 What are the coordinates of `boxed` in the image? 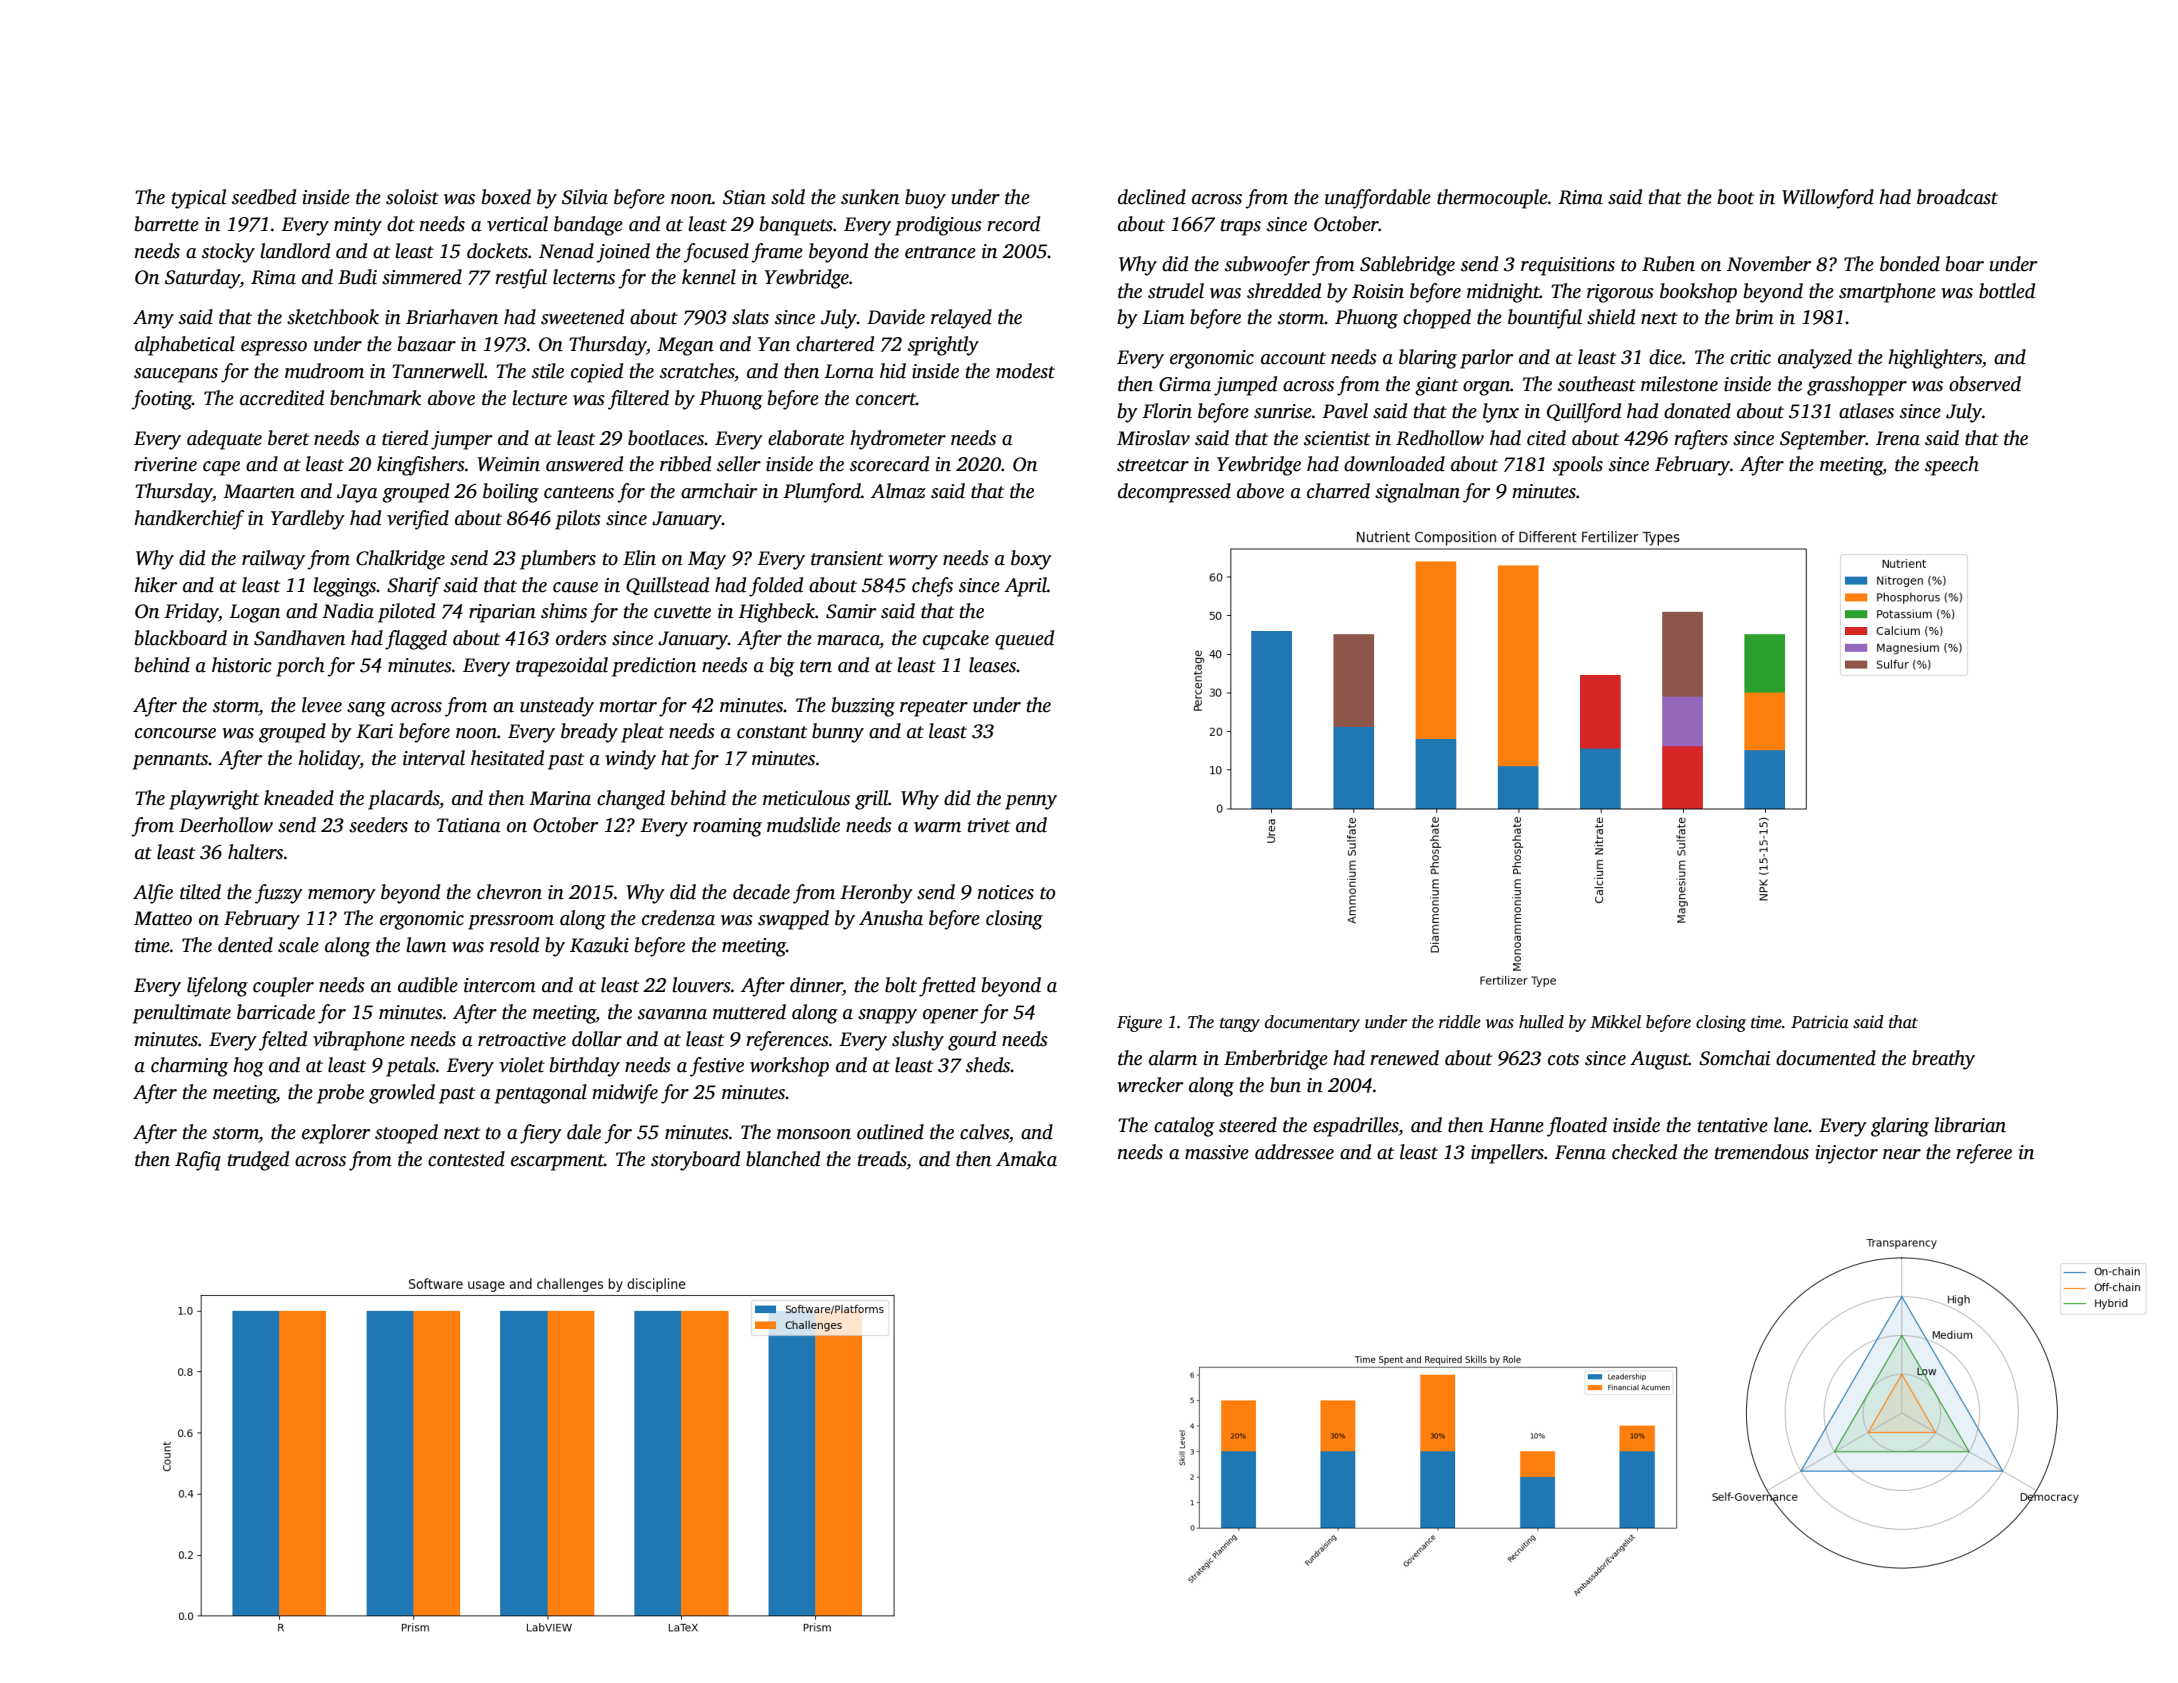 It's located at (506, 197).
